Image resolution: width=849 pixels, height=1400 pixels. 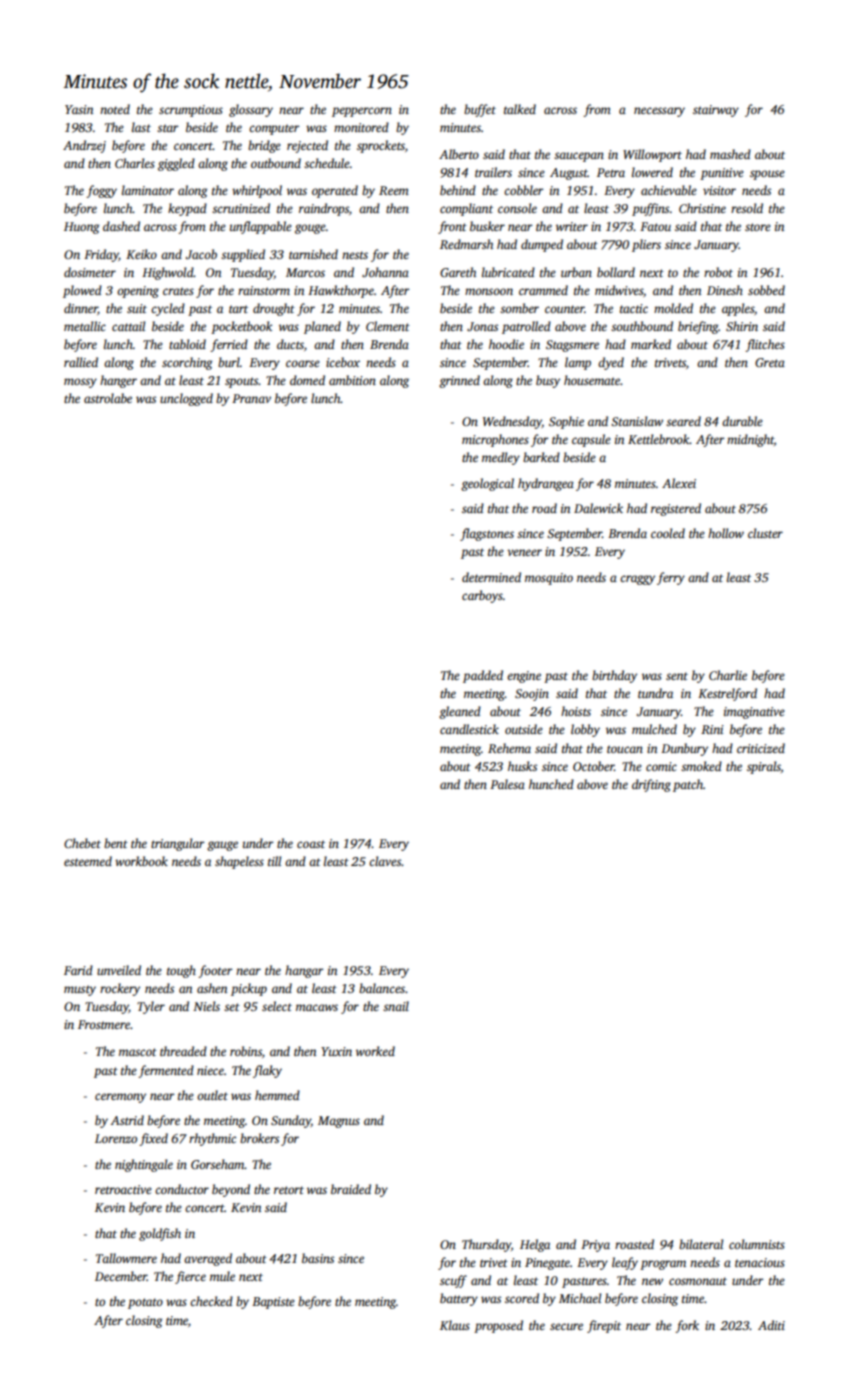 What do you see at coordinates (191, 111) in the document?
I see `scrumptious` at bounding box center [191, 111].
